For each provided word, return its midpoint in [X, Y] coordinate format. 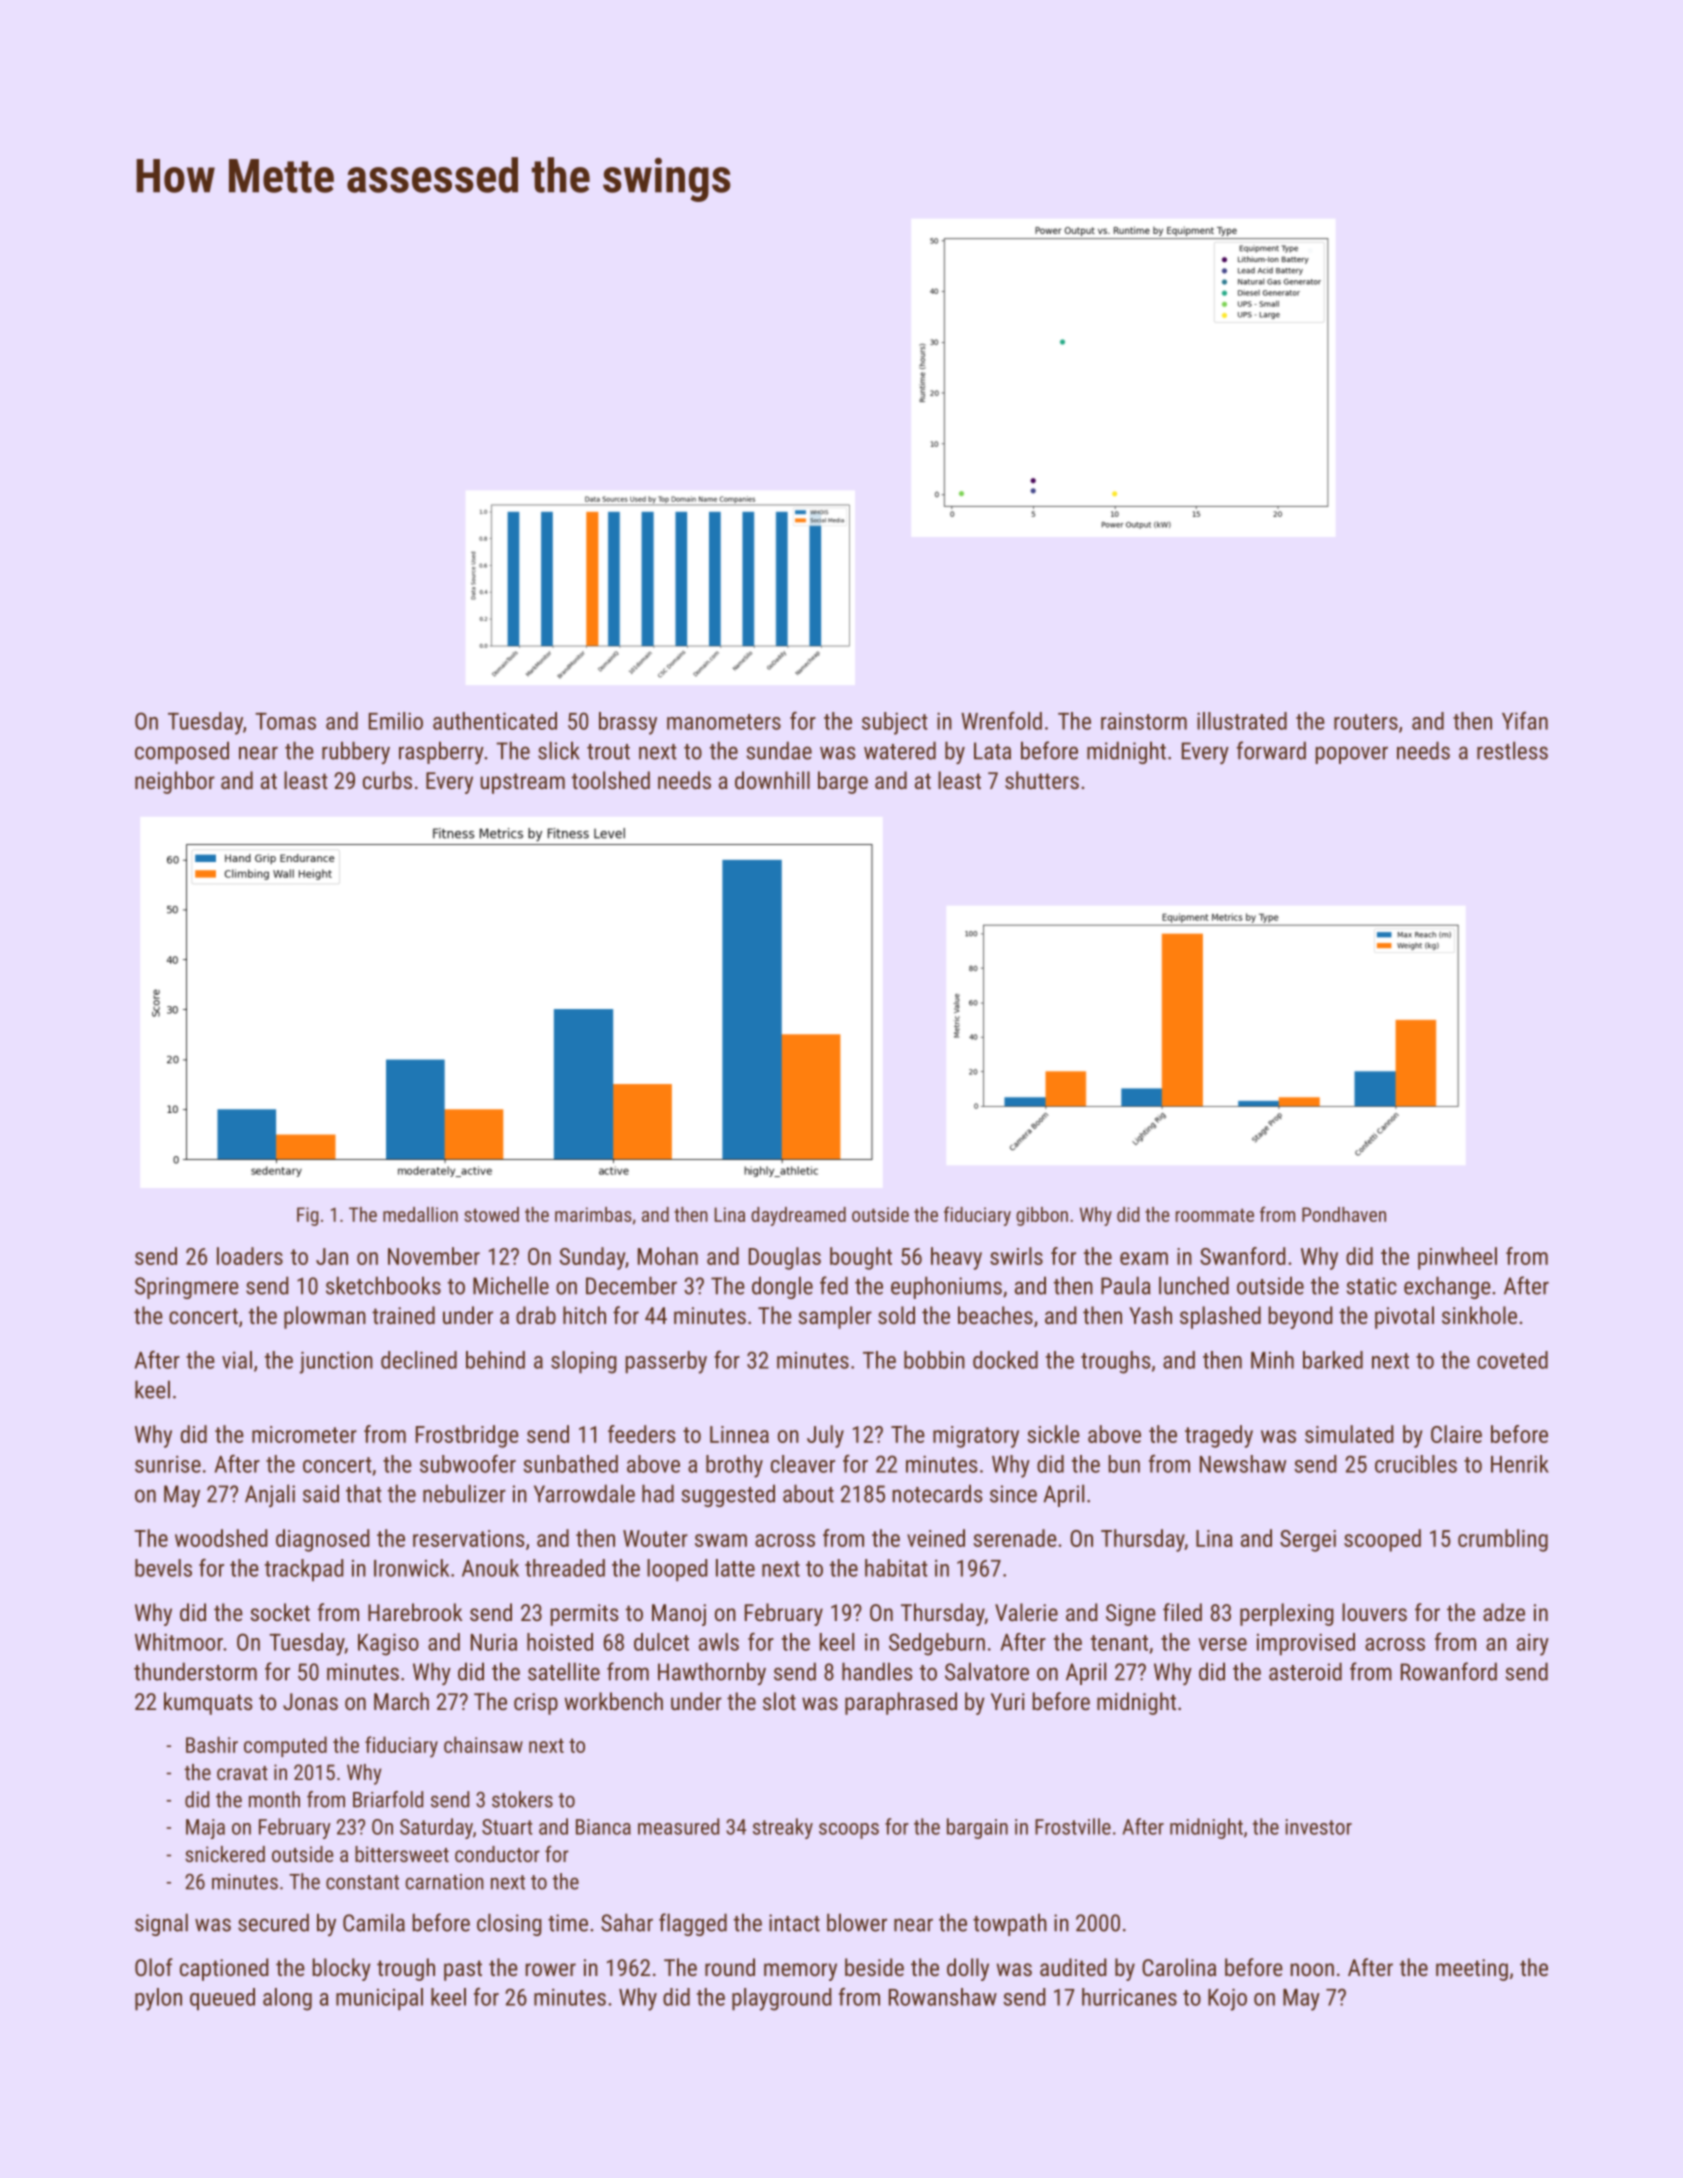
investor [1319, 1827]
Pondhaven [1344, 1214]
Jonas [310, 1701]
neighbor [175, 782]
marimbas [593, 1214]
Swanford [1243, 1256]
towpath [1010, 1924]
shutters [1042, 780]
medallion [420, 1214]
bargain [977, 1828]
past [463, 1970]
